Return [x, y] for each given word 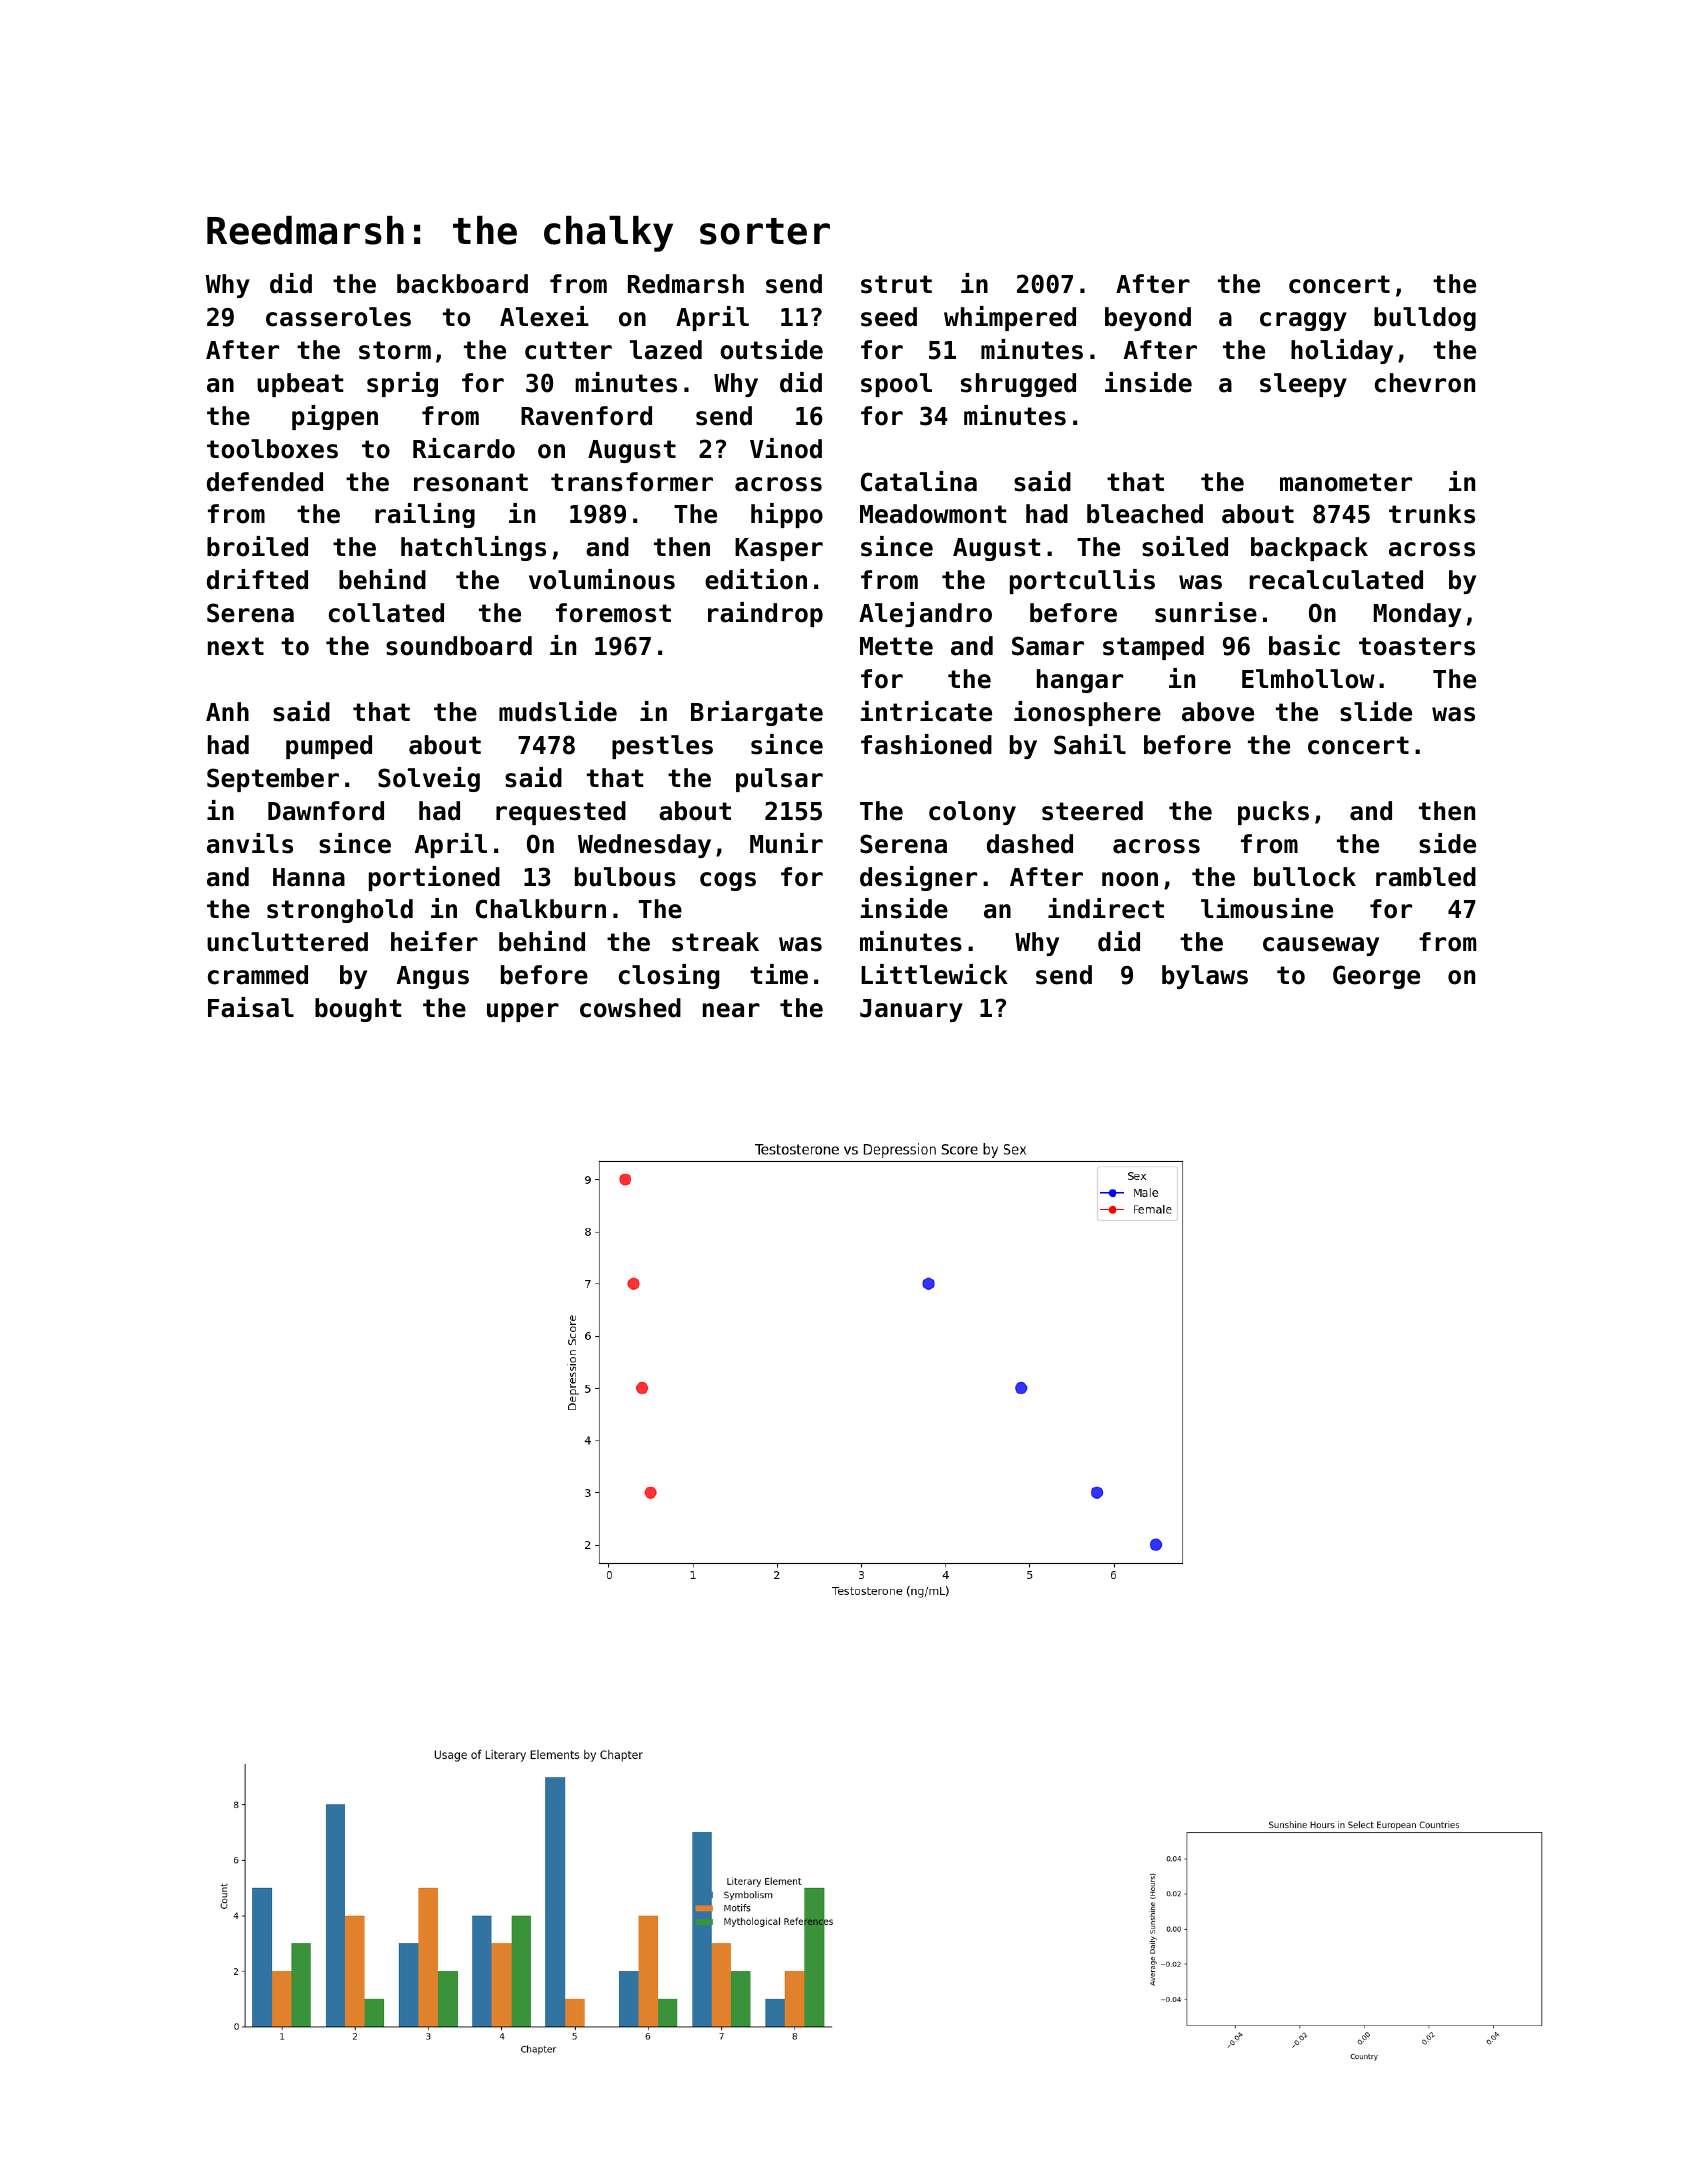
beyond [1148, 319]
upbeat [300, 385]
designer [918, 878]
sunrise [1206, 612]
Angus [433, 977]
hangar [1080, 681]
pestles [662, 747]
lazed [666, 350]
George [1376, 977]
